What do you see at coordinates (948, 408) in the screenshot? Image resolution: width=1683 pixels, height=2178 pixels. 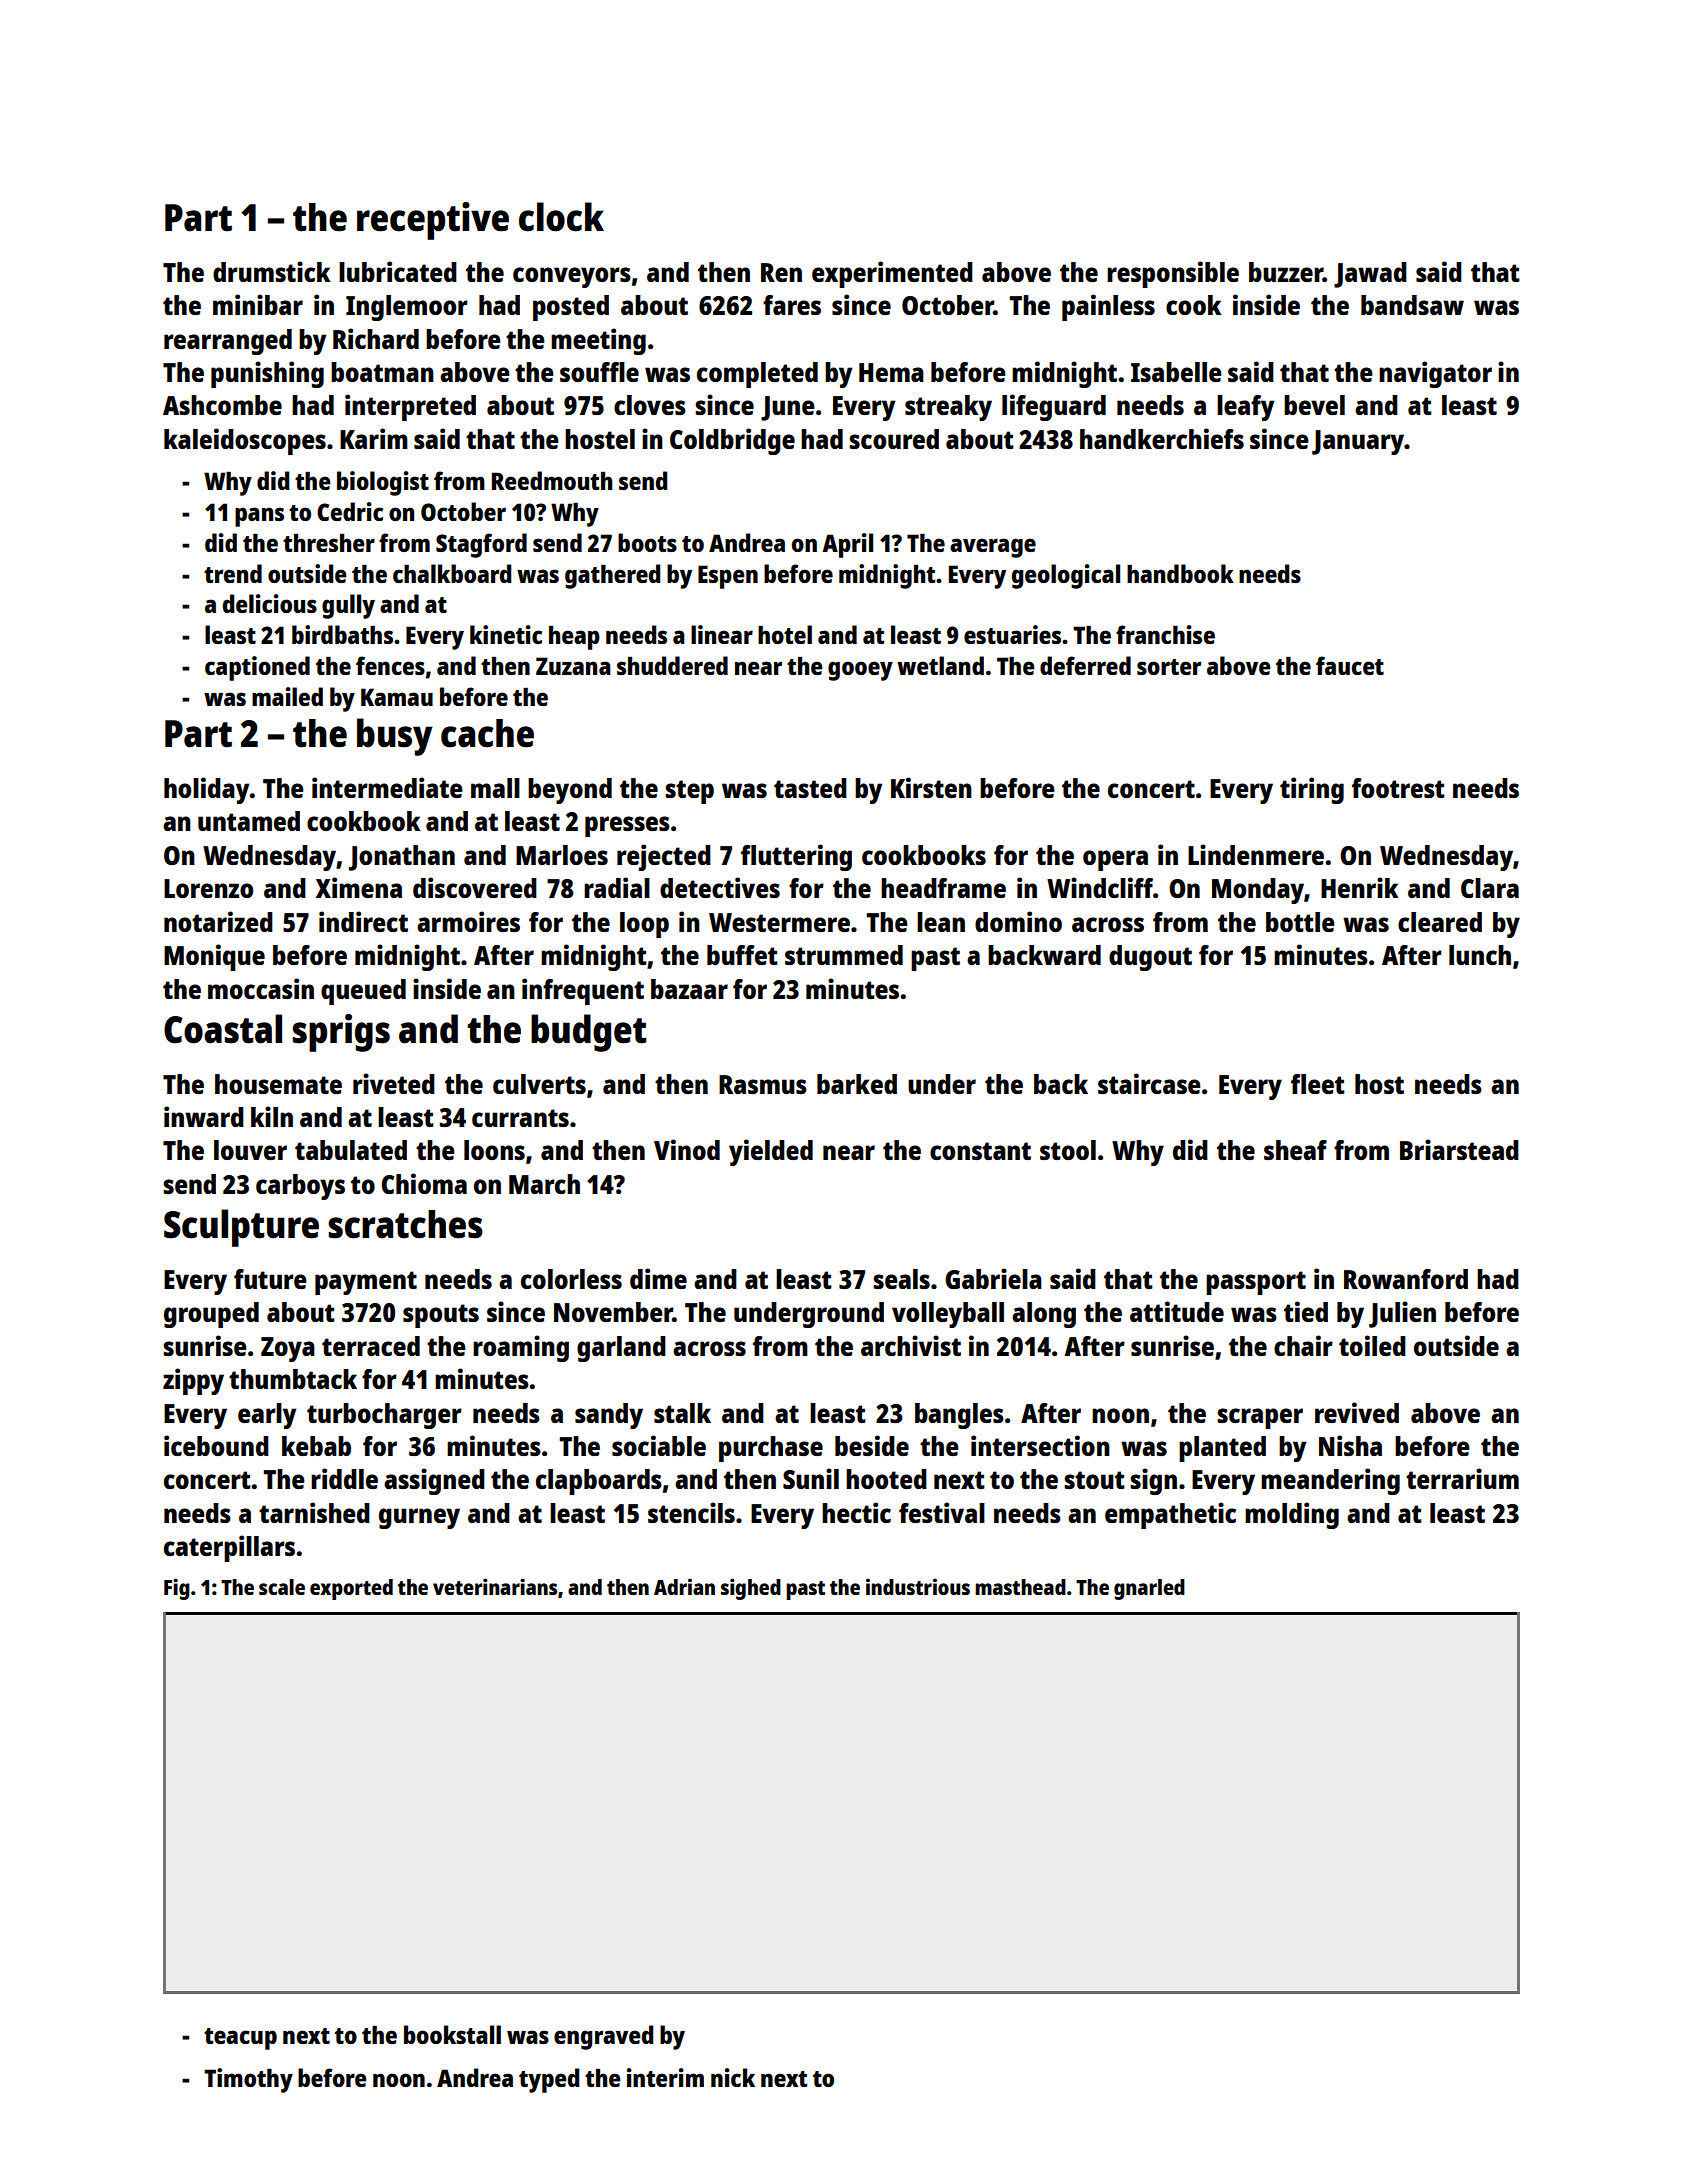 I see `streaky` at bounding box center [948, 408].
